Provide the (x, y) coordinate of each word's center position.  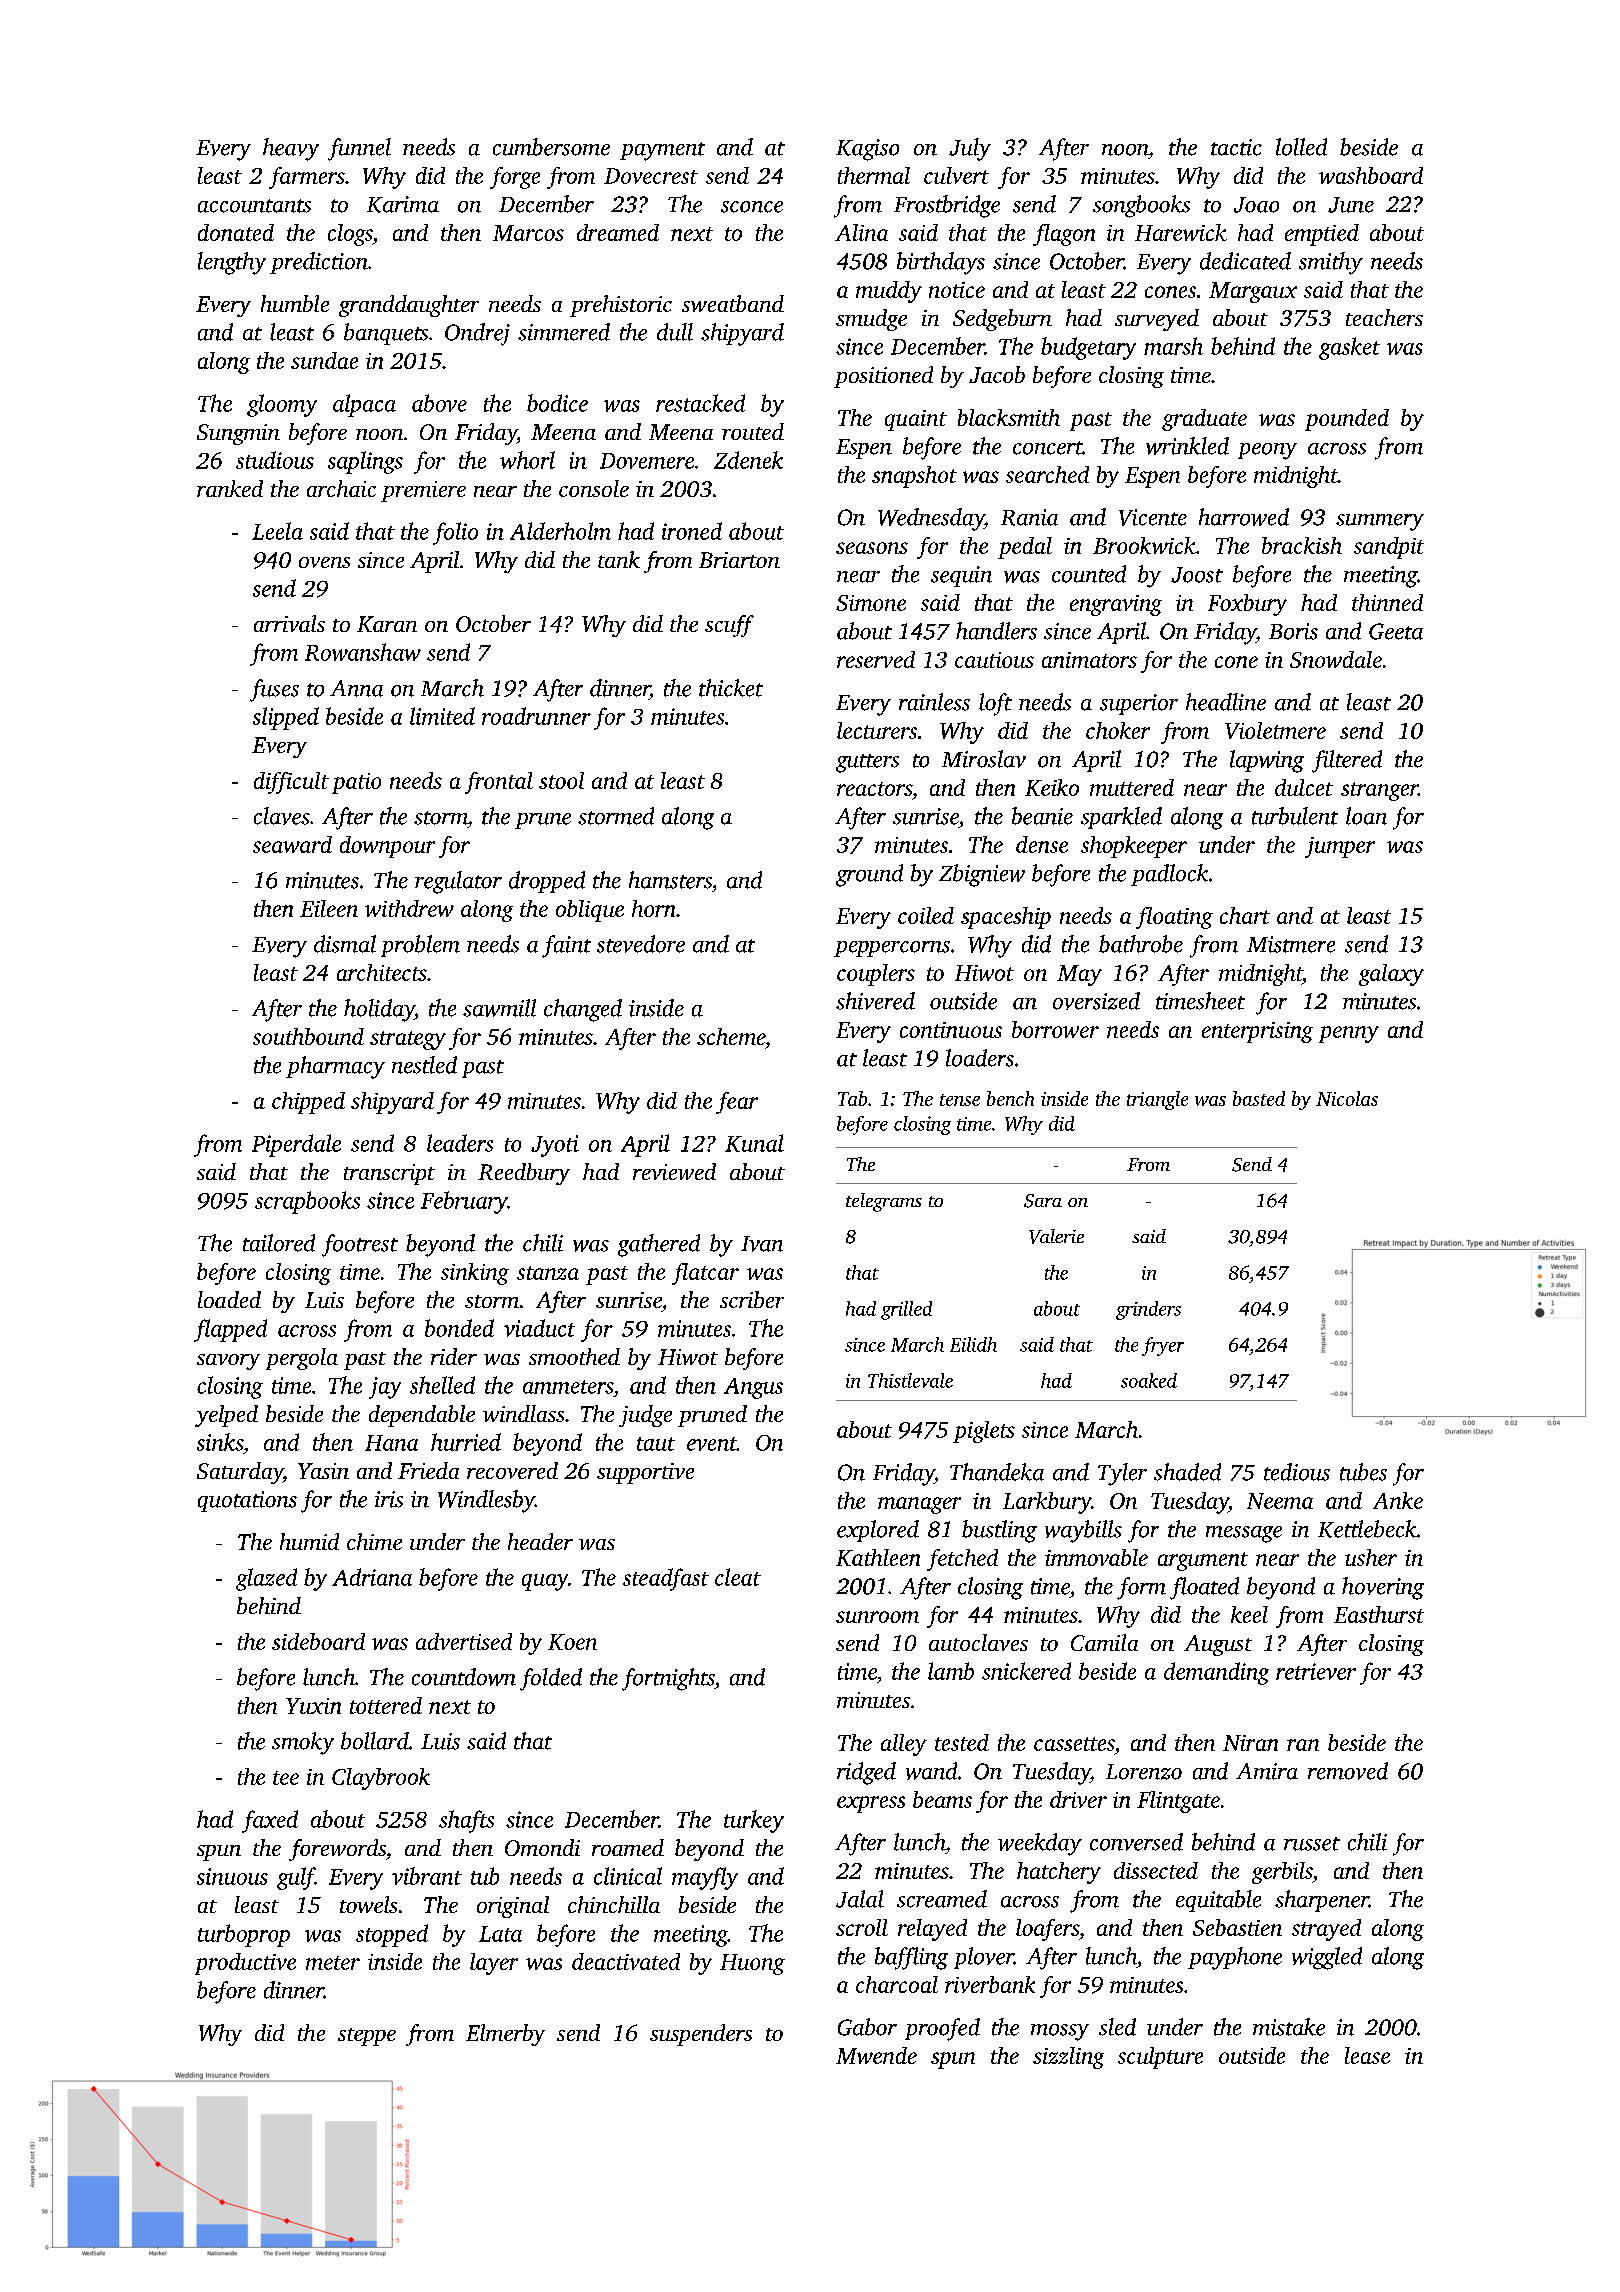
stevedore (641, 944)
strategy (408, 1040)
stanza (548, 1273)
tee (286, 1778)
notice (957, 290)
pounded (1347, 420)
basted (1259, 1098)
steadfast (666, 1579)
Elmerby (505, 2035)
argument (1203, 1561)
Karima (403, 204)
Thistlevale (910, 1380)
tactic (1236, 147)
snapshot (914, 477)
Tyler (1122, 1474)
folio (455, 533)
